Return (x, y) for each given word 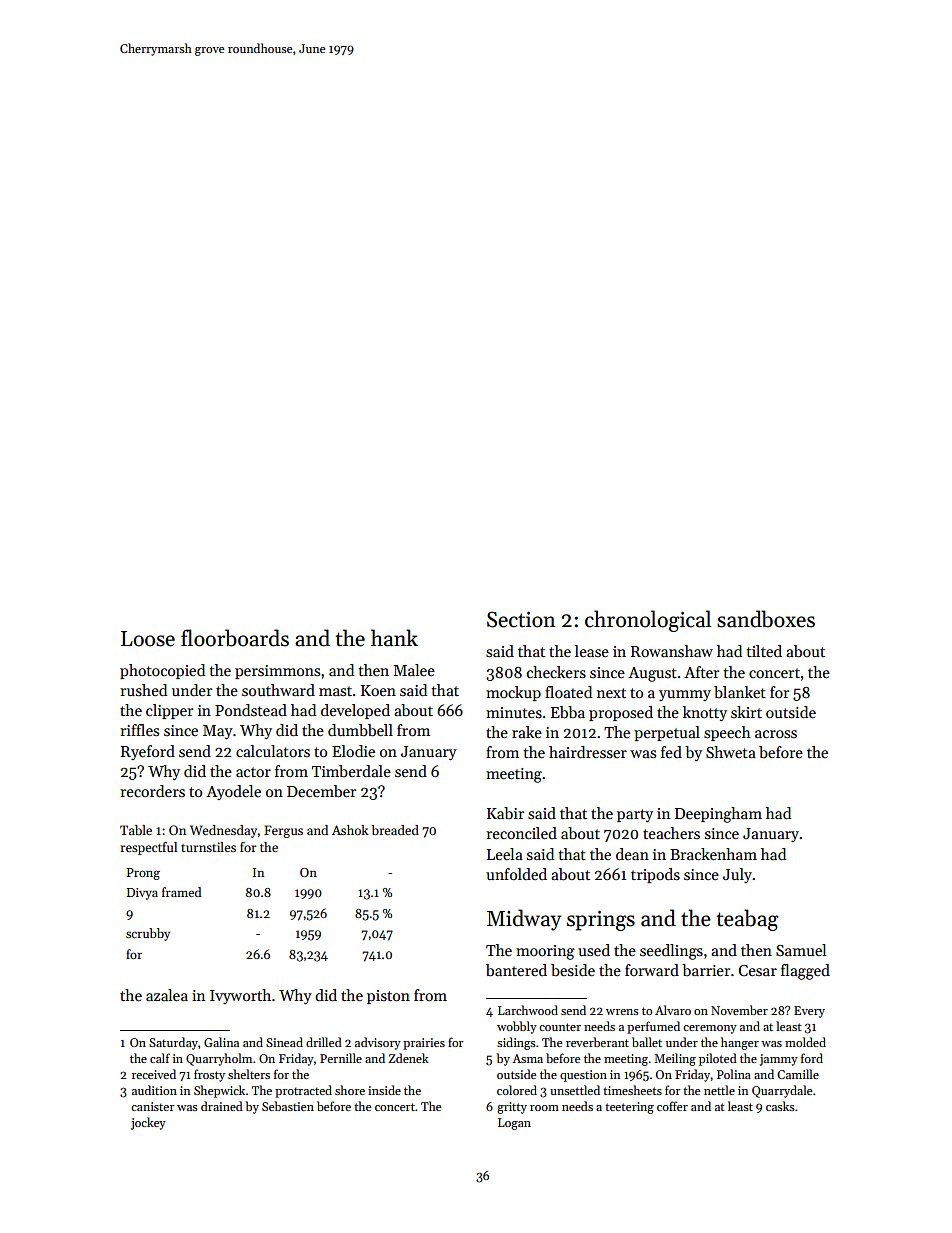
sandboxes (766, 619)
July (737, 875)
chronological (648, 621)
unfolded (516, 874)
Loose (148, 639)
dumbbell (360, 730)
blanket (740, 692)
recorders (152, 791)
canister (152, 1106)
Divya (142, 894)
